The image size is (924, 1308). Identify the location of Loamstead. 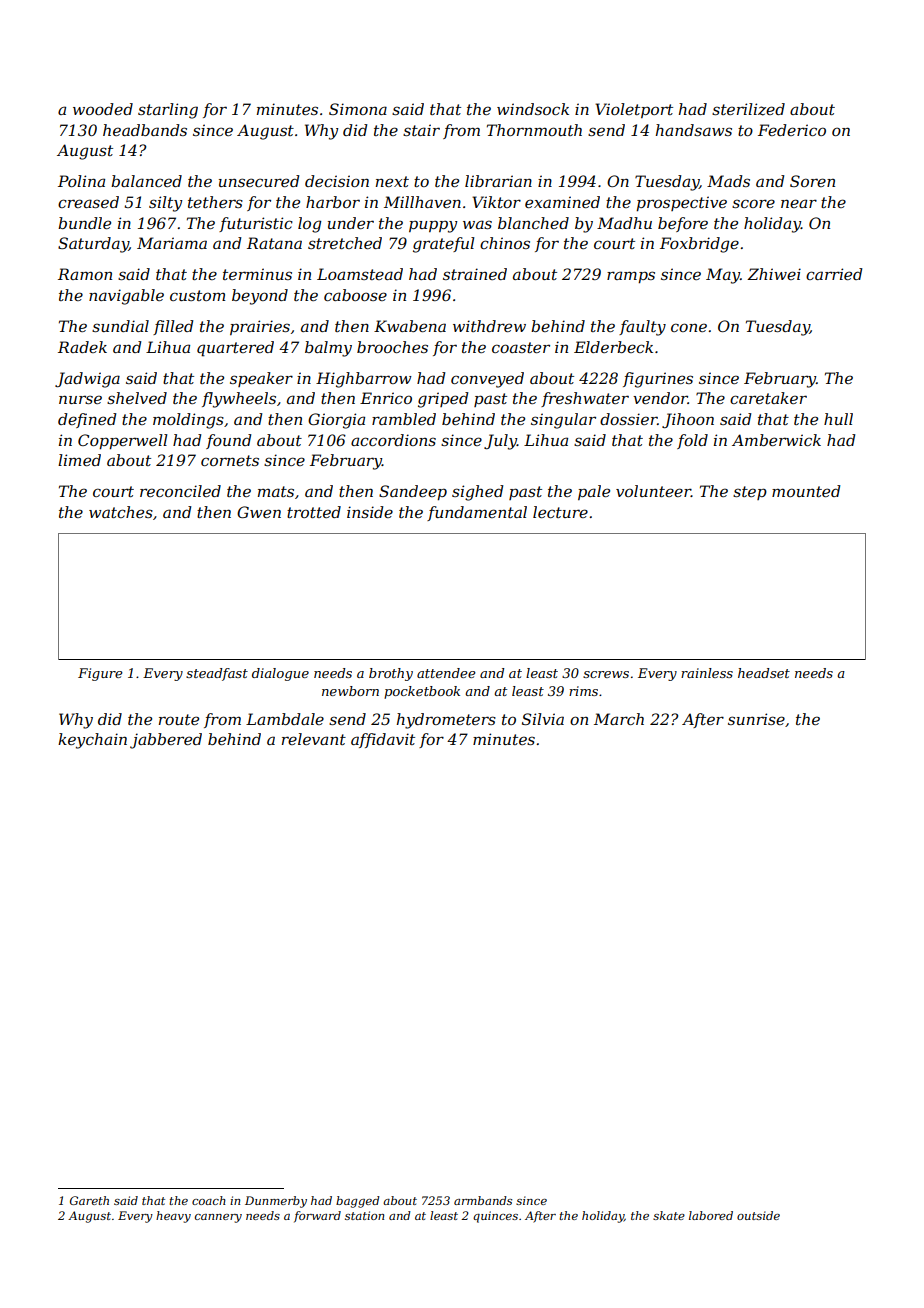
(360, 274).
